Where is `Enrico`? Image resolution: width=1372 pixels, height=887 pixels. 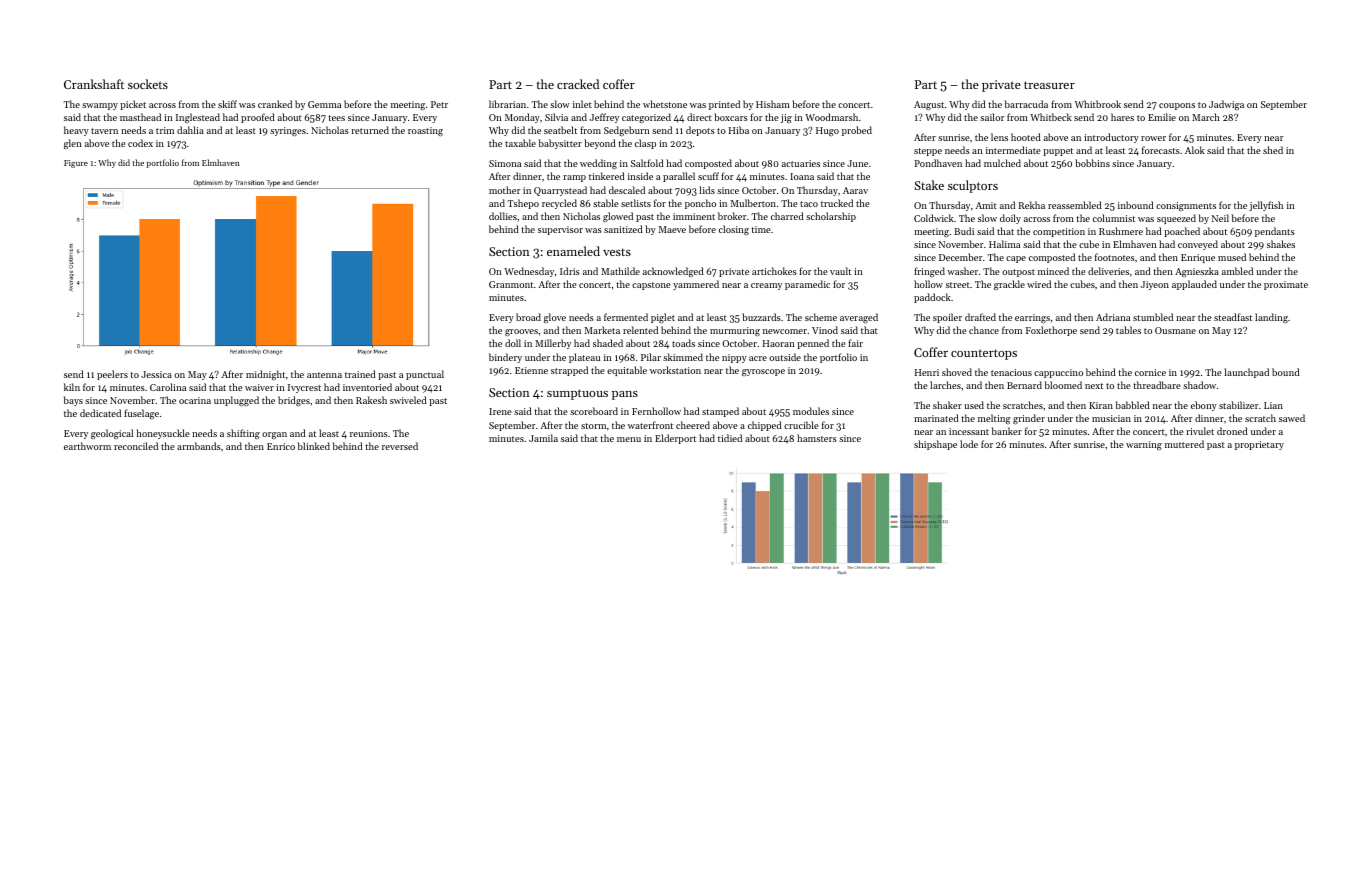
Enrico is located at coordinates (281, 446).
